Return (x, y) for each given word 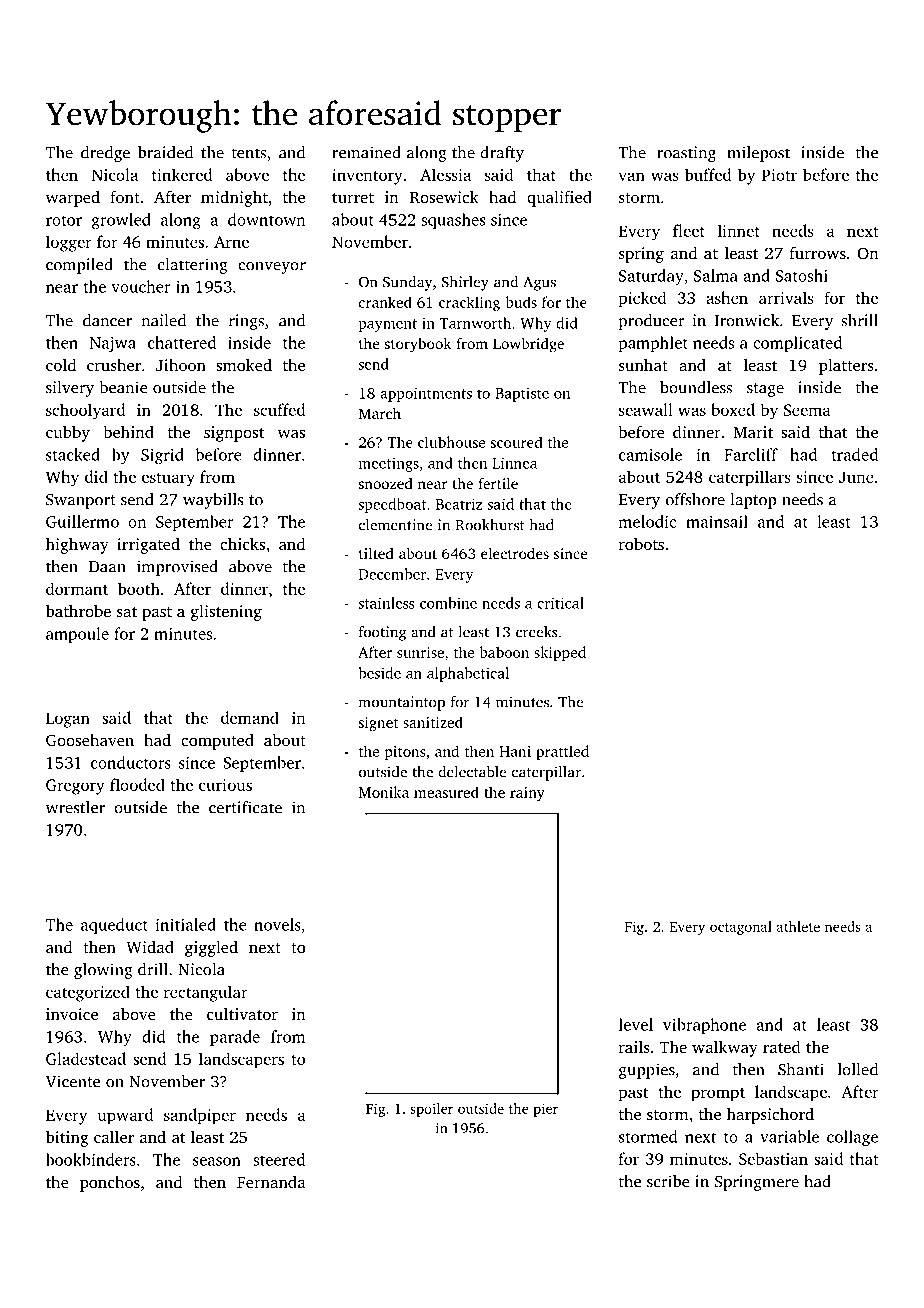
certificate (245, 807)
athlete (798, 926)
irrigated (148, 545)
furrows (818, 252)
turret (353, 198)
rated (782, 1047)
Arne (231, 242)
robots (641, 543)
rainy (527, 794)
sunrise (420, 652)
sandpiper (200, 1116)
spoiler (432, 1110)
